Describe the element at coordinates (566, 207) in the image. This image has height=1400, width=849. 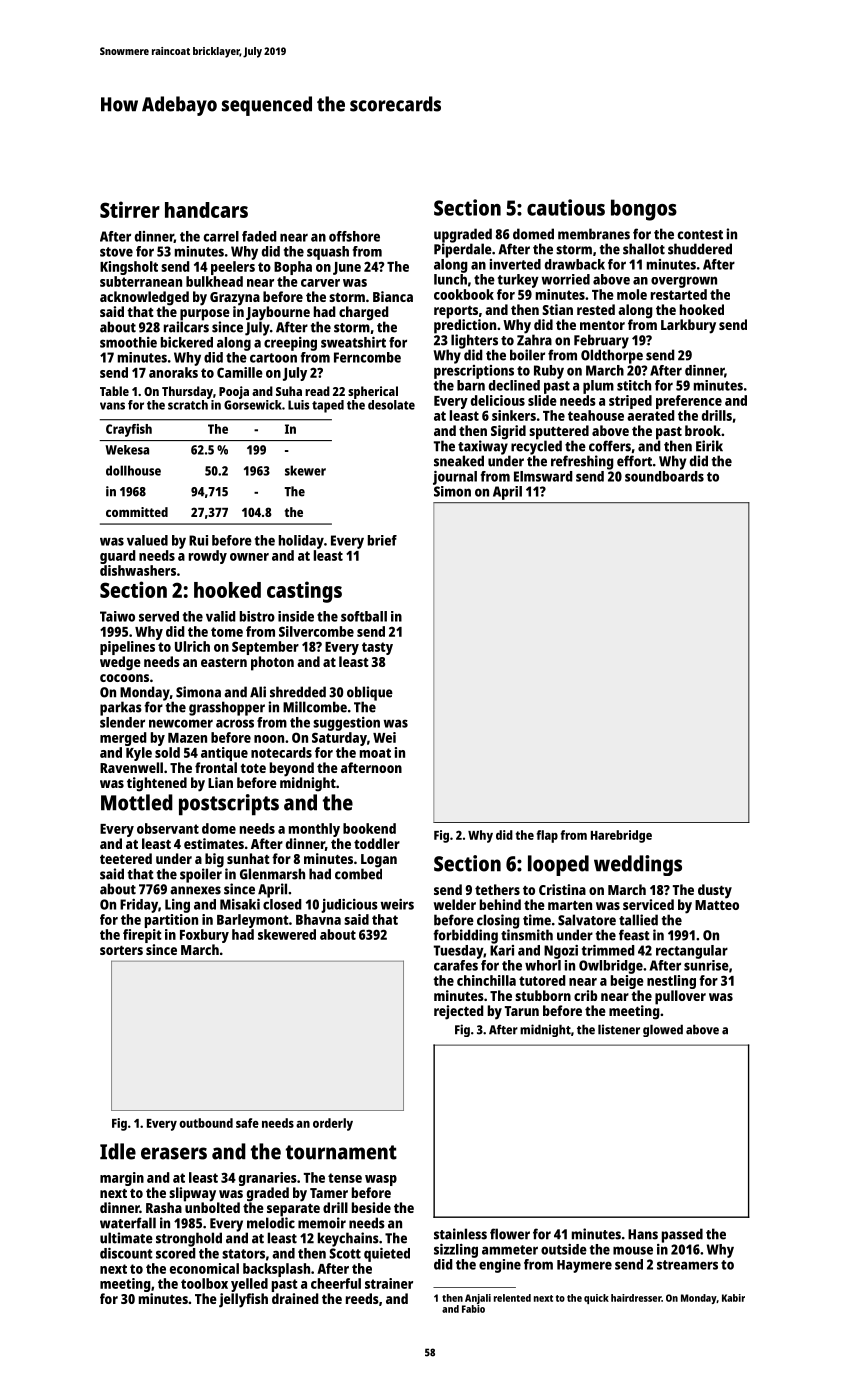
I see `cautious` at that location.
